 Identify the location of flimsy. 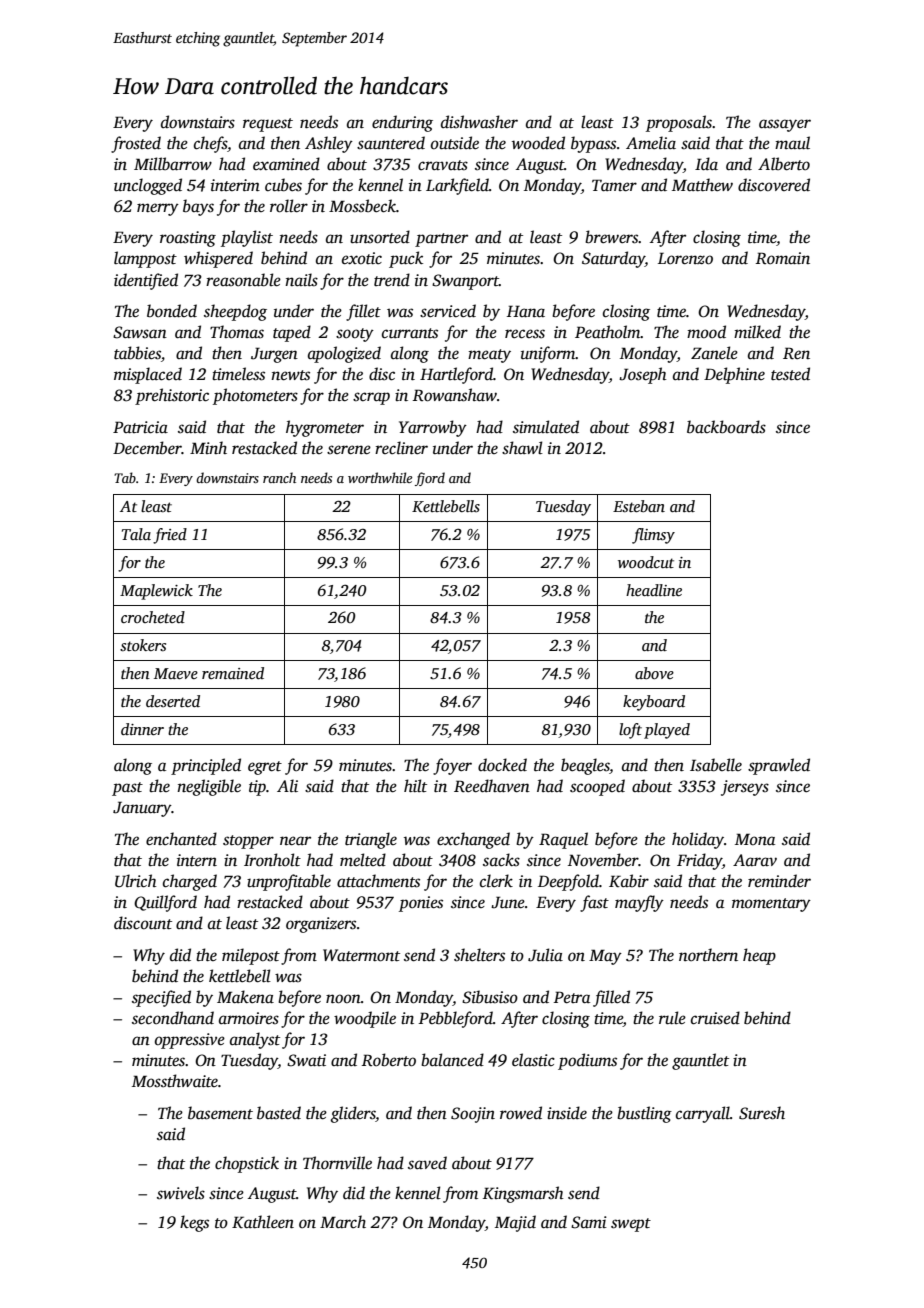
(653, 536).
